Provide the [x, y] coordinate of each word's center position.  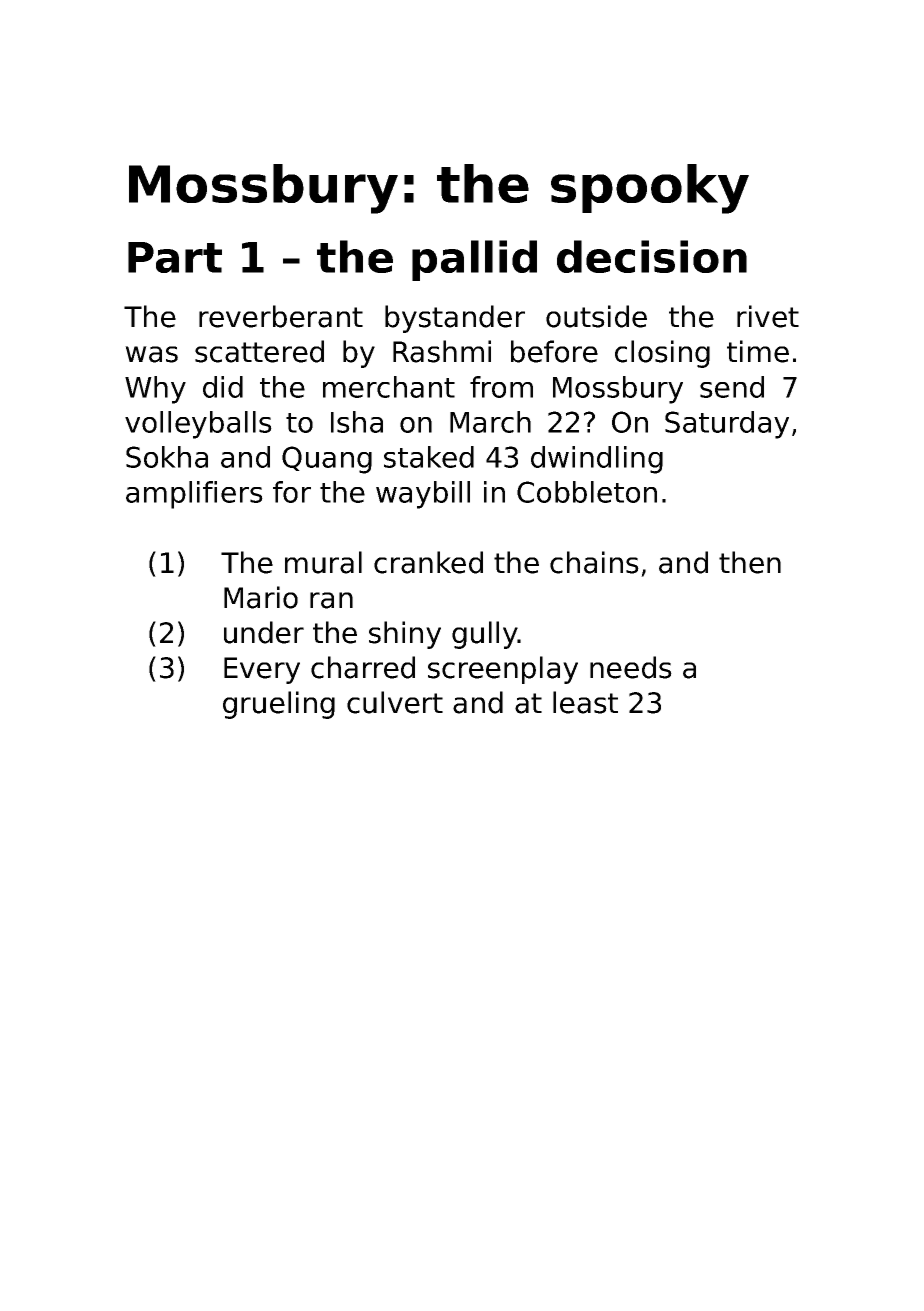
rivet [768, 316]
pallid [474, 260]
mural [323, 562]
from [501, 387]
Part [175, 257]
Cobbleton [587, 492]
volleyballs [198, 425]
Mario [261, 597]
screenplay [503, 670]
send [732, 387]
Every [262, 670]
